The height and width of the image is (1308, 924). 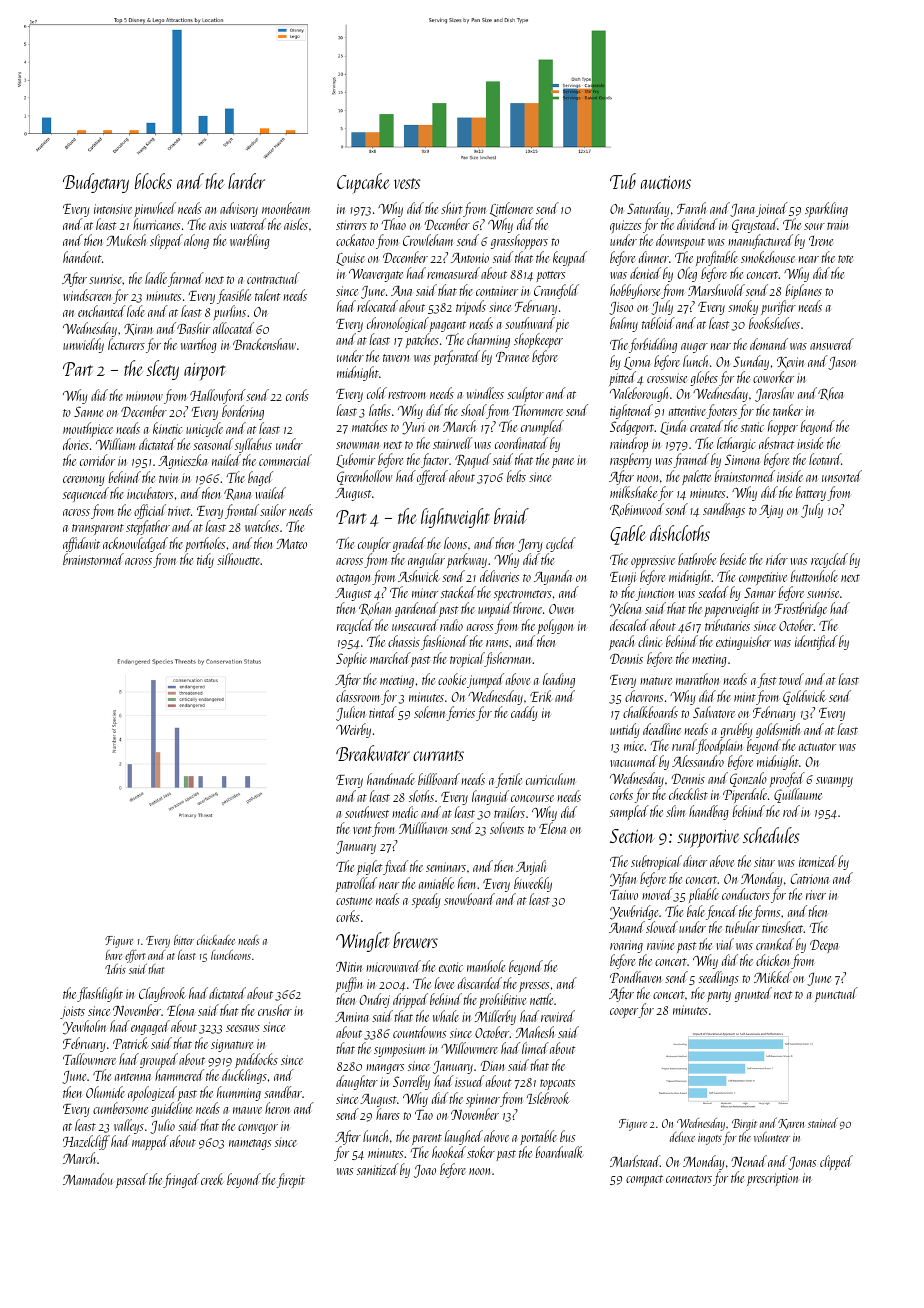 I want to click on unwieldy, so click(x=83, y=345).
